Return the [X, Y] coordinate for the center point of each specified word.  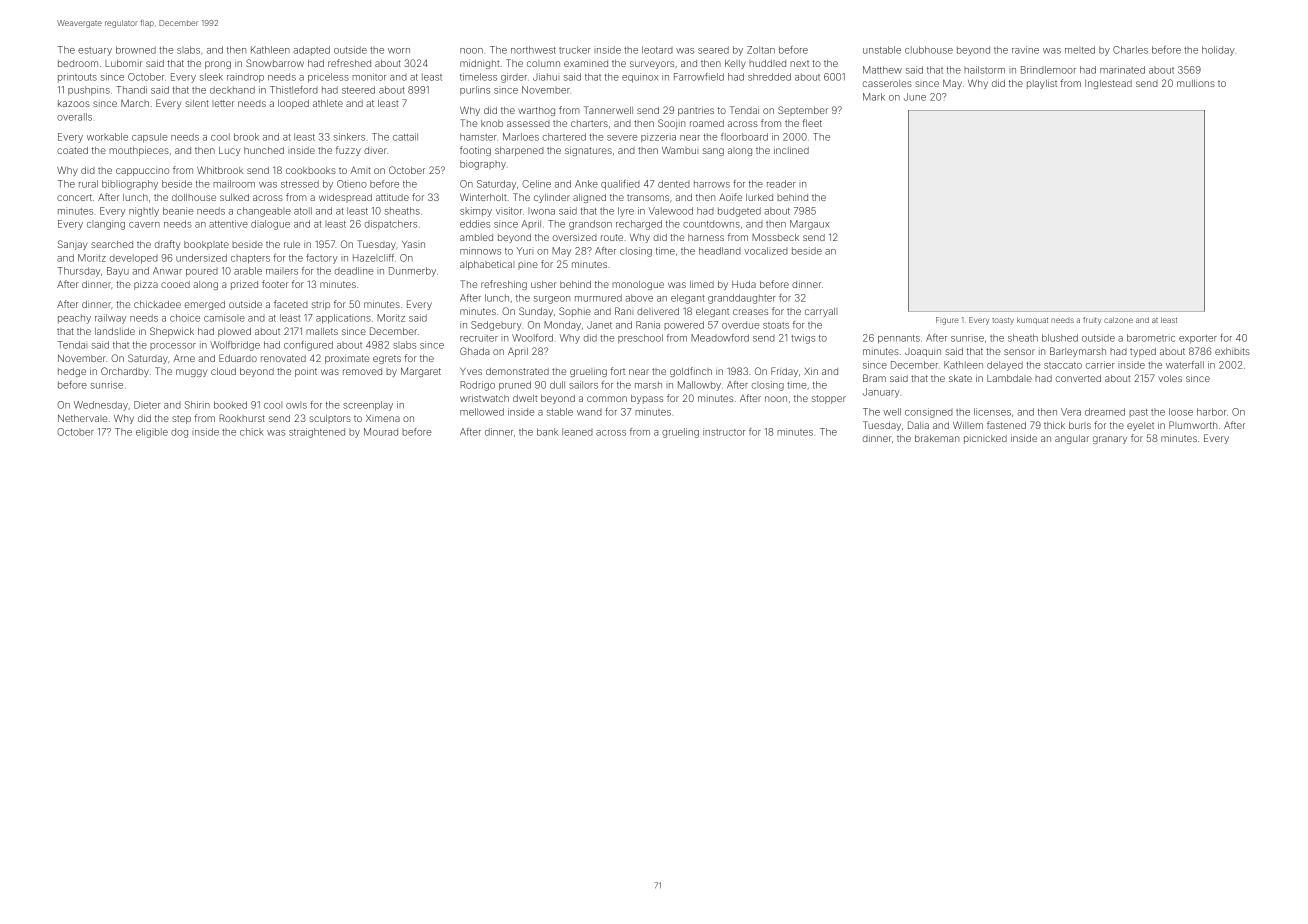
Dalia [918, 425]
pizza [146, 286]
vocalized [766, 251]
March [135, 103]
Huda [744, 284]
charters [589, 123]
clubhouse [929, 50]
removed [362, 371]
